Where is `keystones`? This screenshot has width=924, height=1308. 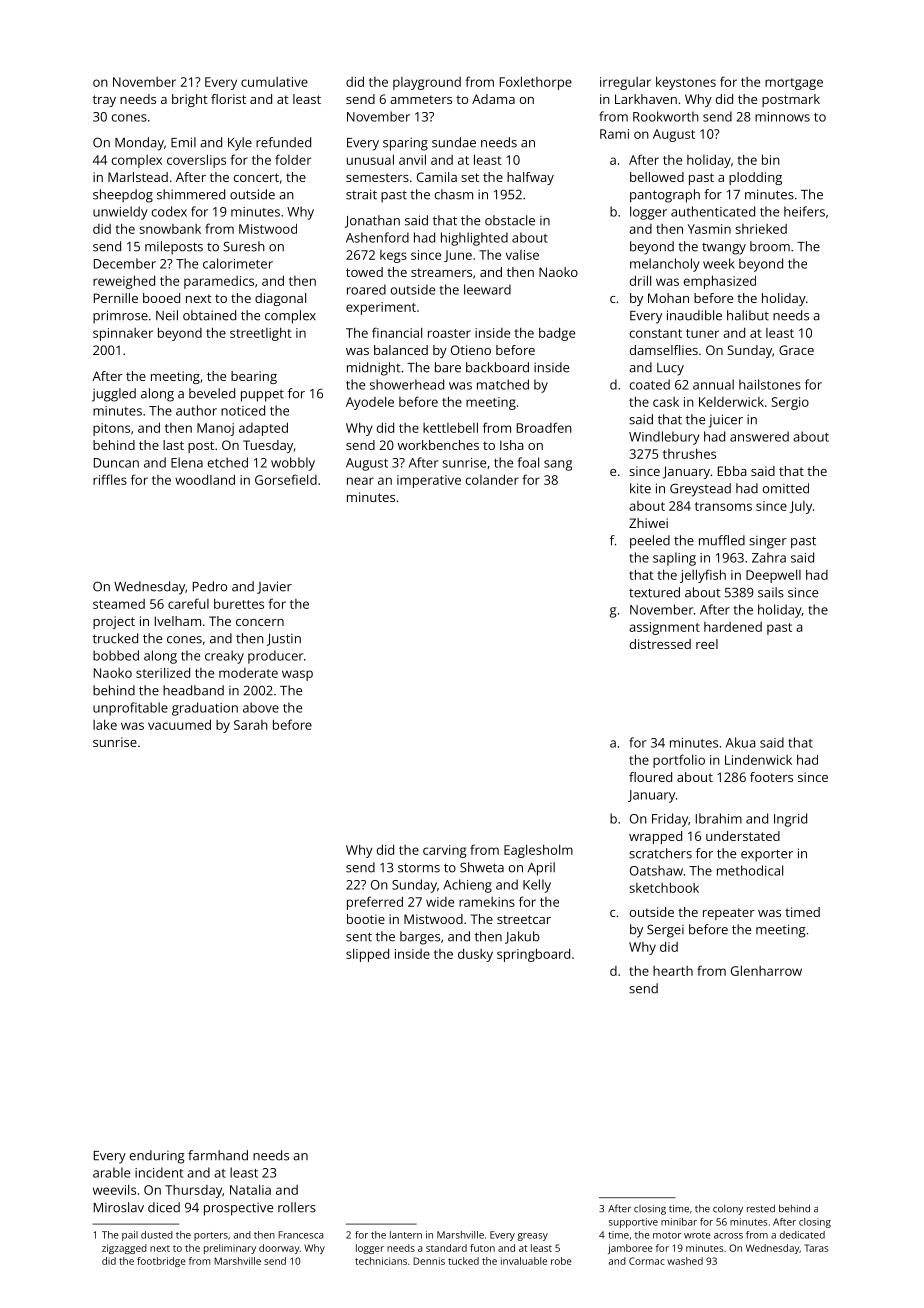
keystones is located at coordinates (686, 83).
